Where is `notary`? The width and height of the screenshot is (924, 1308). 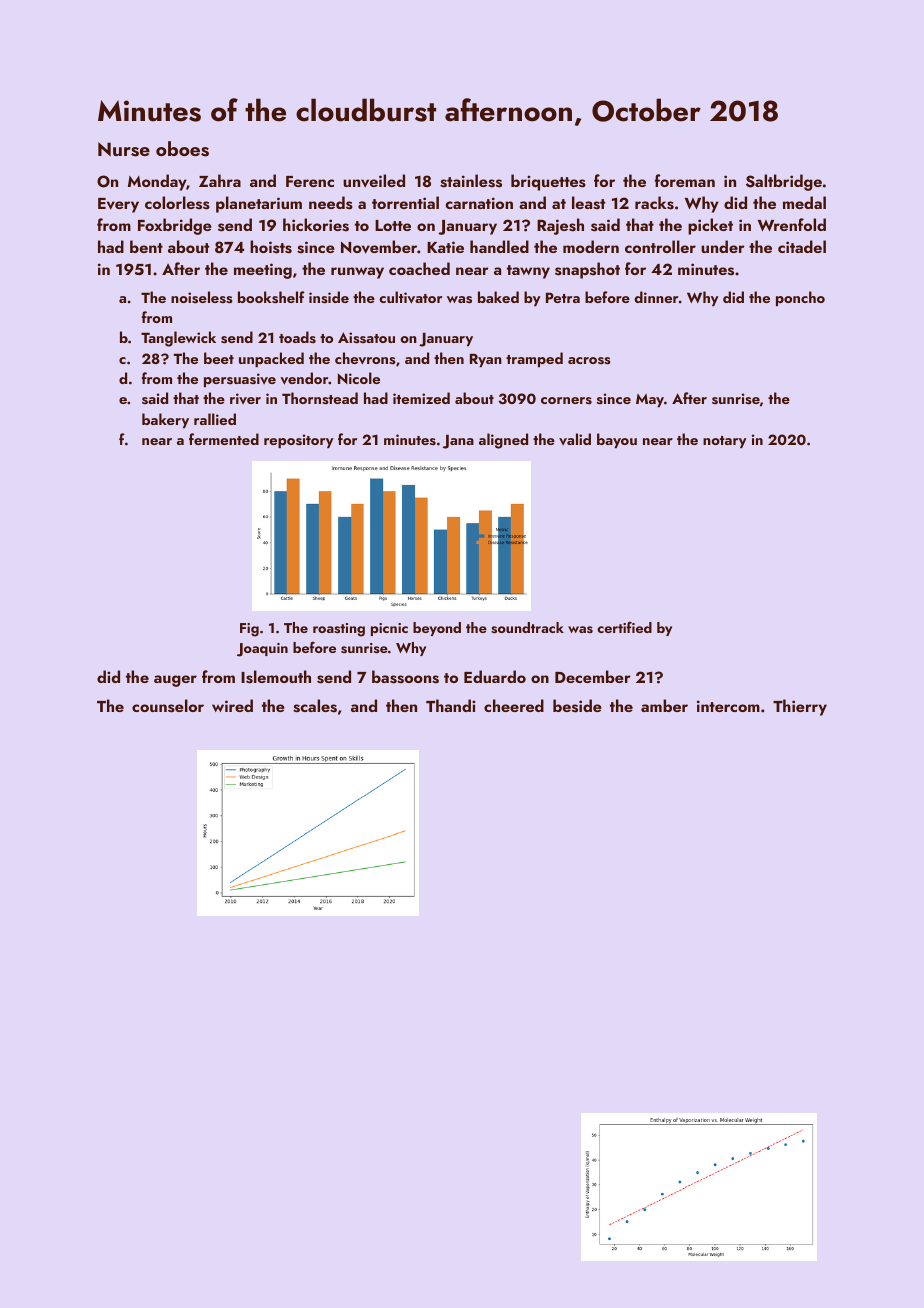
notary is located at coordinates (725, 442).
